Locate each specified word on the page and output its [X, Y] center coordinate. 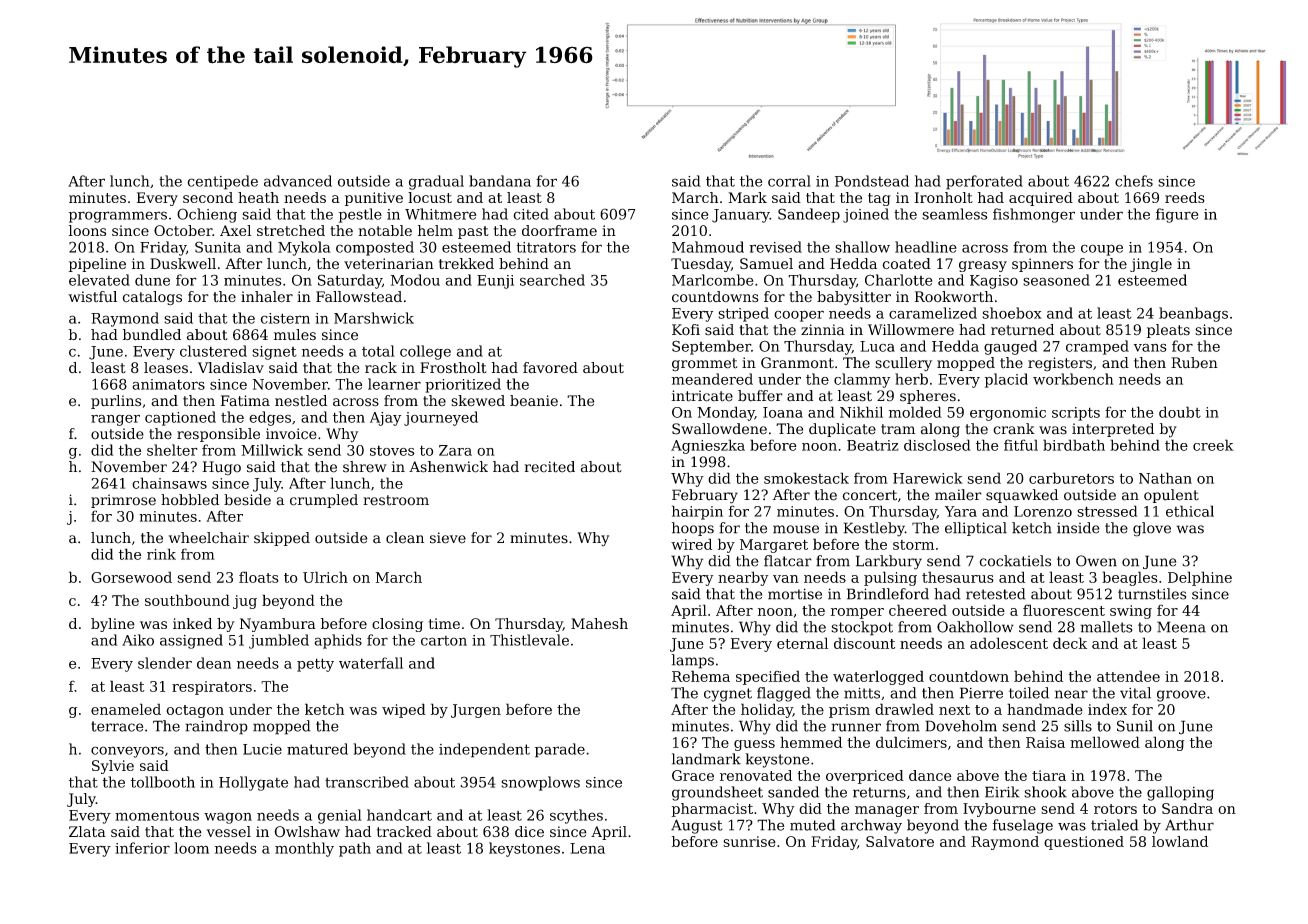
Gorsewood [131, 577]
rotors [1115, 809]
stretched [291, 230]
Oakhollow [975, 627]
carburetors [1071, 478]
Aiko [138, 640]
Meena [1181, 627]
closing [397, 625]
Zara [455, 450]
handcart [399, 815]
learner [394, 384]
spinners [1042, 265]
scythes [576, 816]
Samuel [766, 263]
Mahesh [599, 623]
